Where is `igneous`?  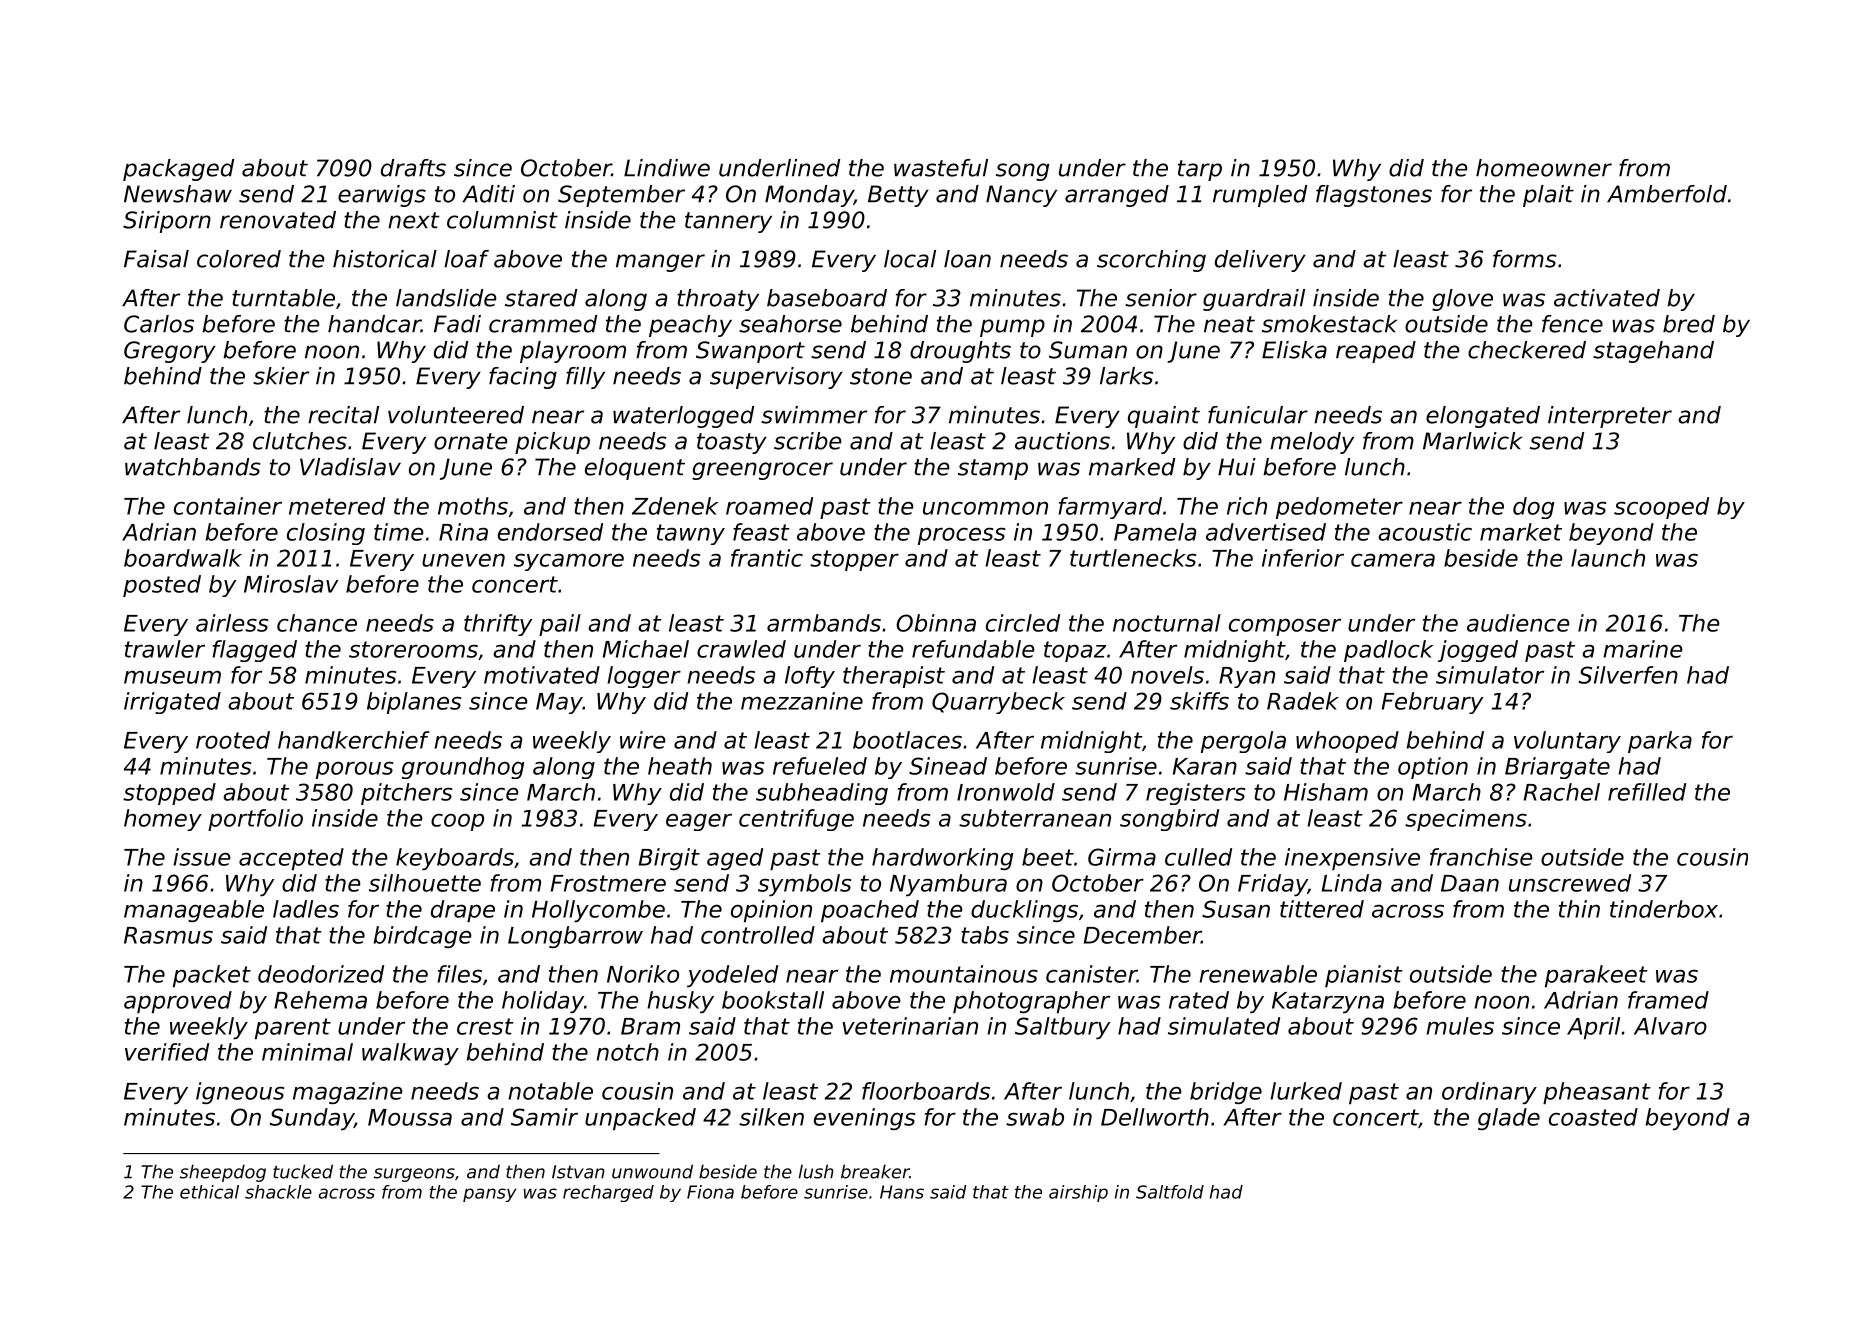
igneous is located at coordinates (240, 1093).
